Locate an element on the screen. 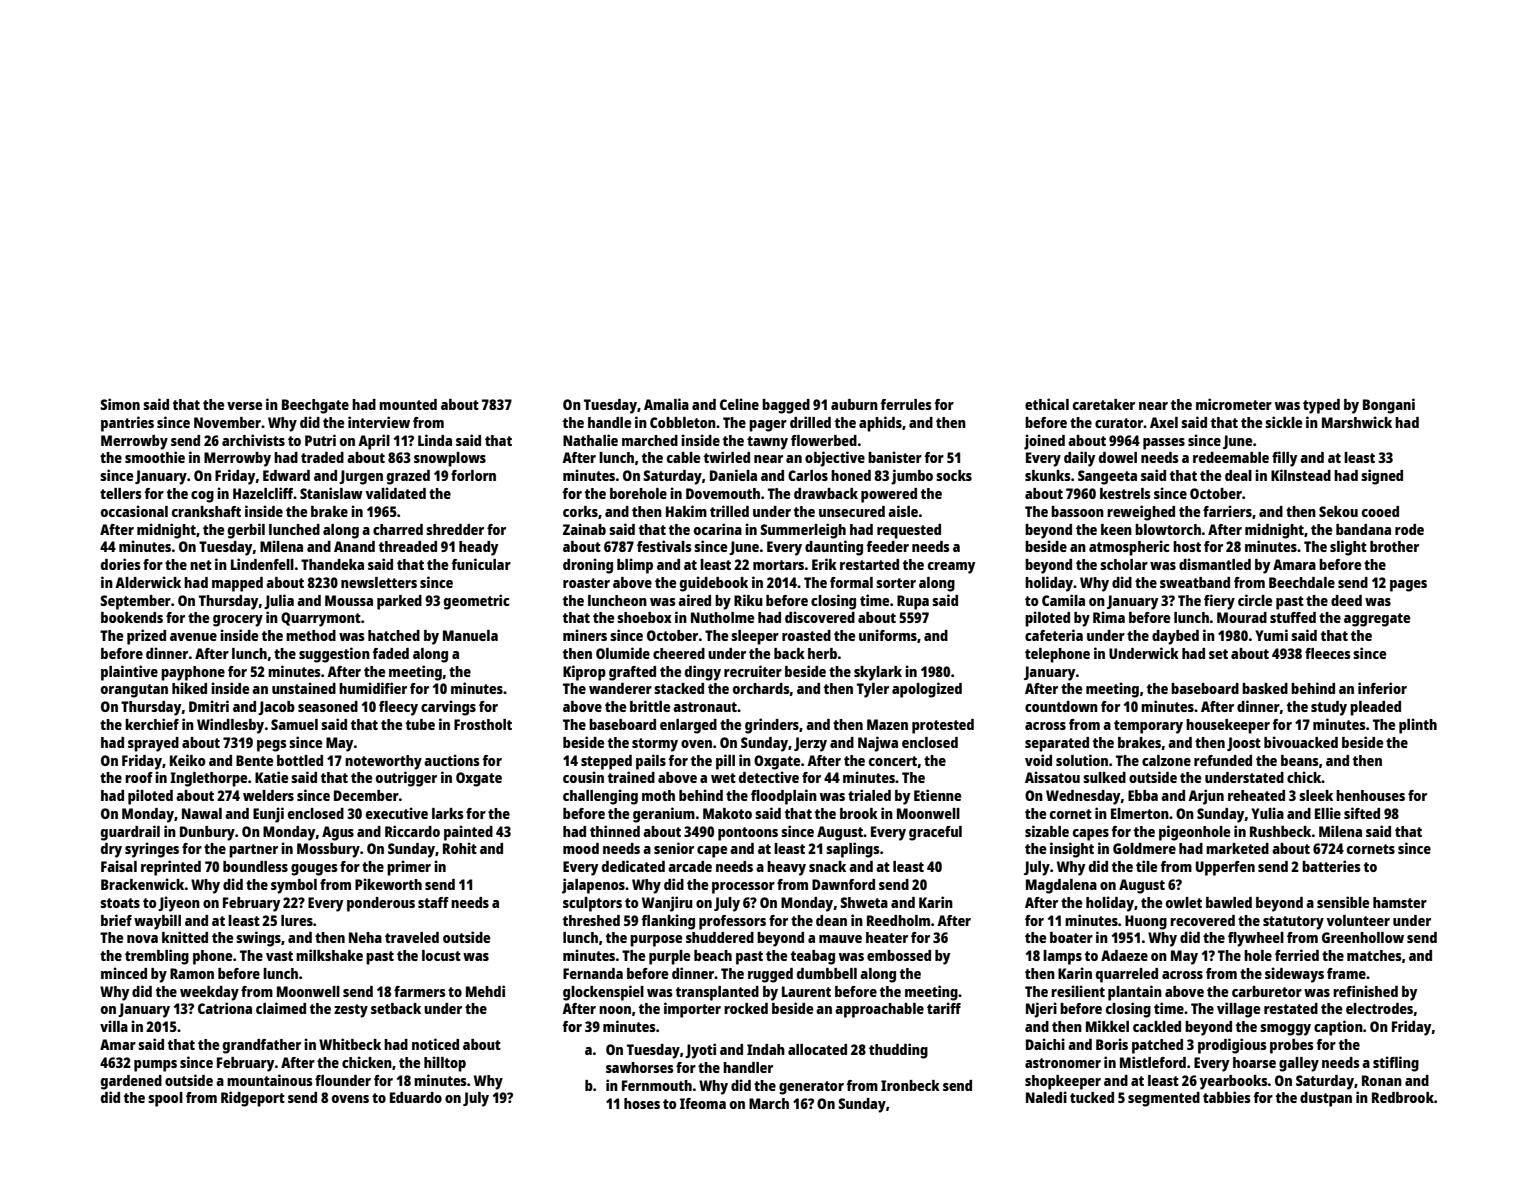 The width and height of the screenshot is (1539, 1189). kerchief is located at coordinates (152, 724).
